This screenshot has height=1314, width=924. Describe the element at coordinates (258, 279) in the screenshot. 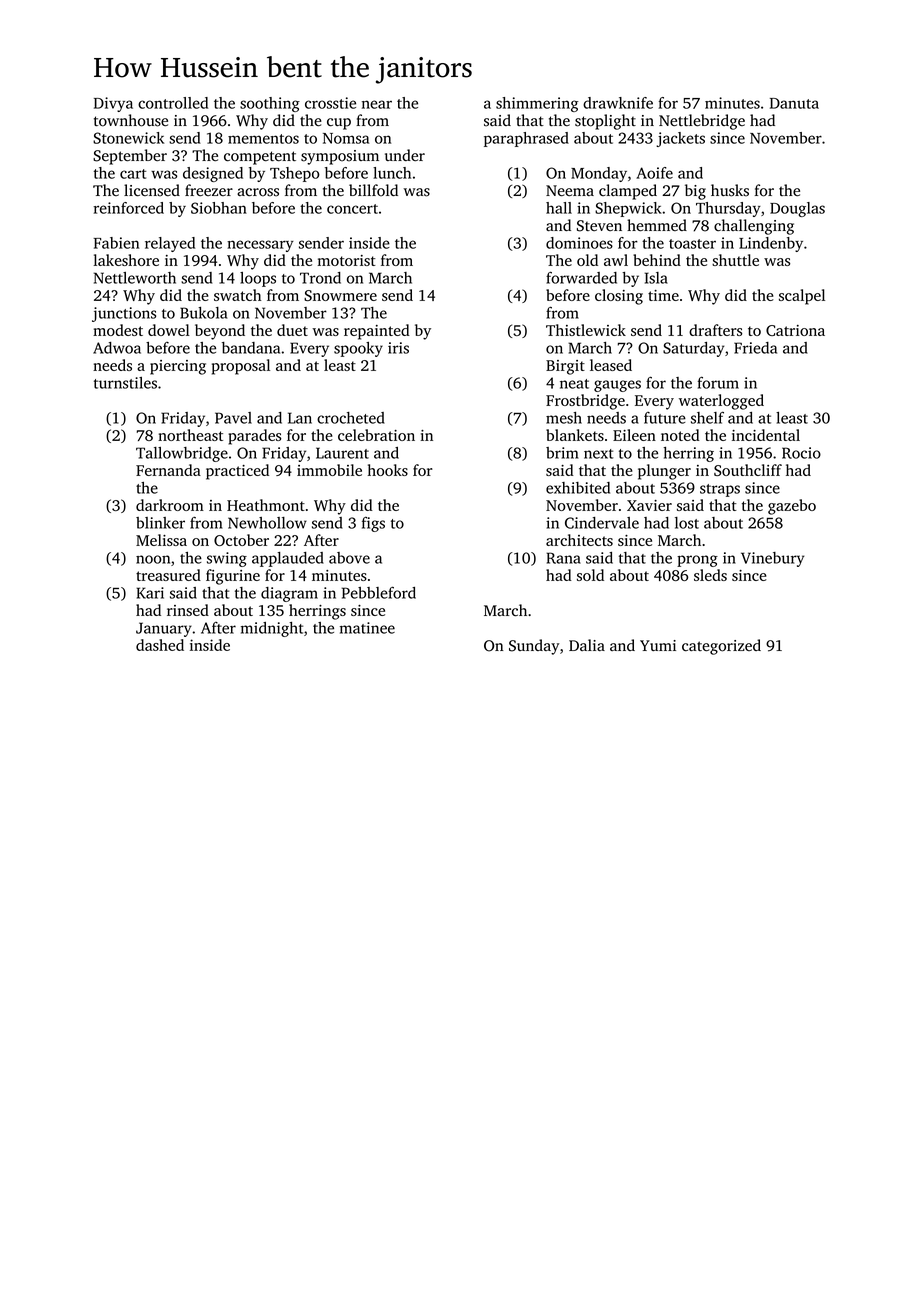

I see `loops` at that location.
